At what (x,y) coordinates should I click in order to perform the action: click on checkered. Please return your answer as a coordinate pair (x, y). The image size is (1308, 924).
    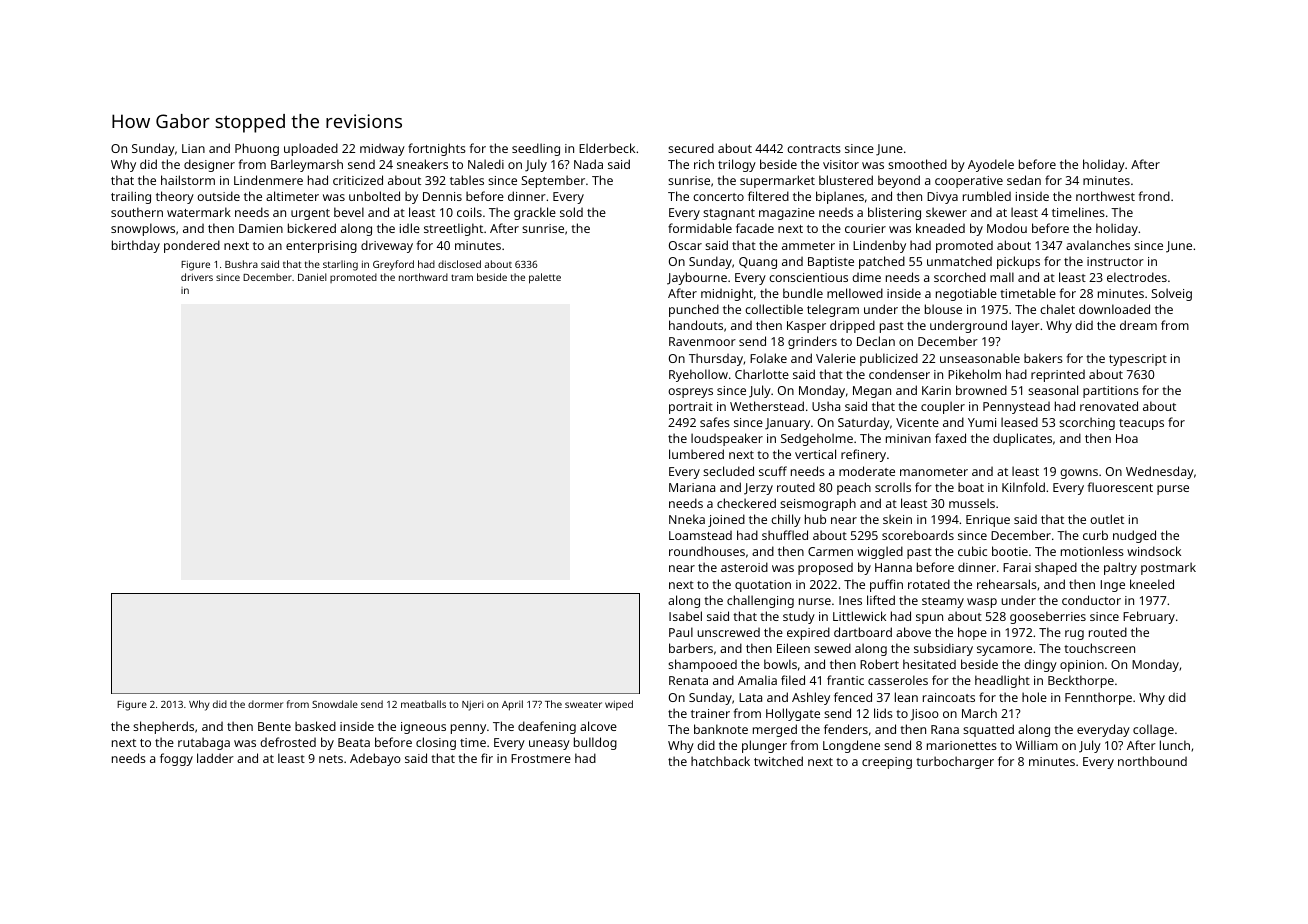
    Looking at the image, I should click on (746, 503).
